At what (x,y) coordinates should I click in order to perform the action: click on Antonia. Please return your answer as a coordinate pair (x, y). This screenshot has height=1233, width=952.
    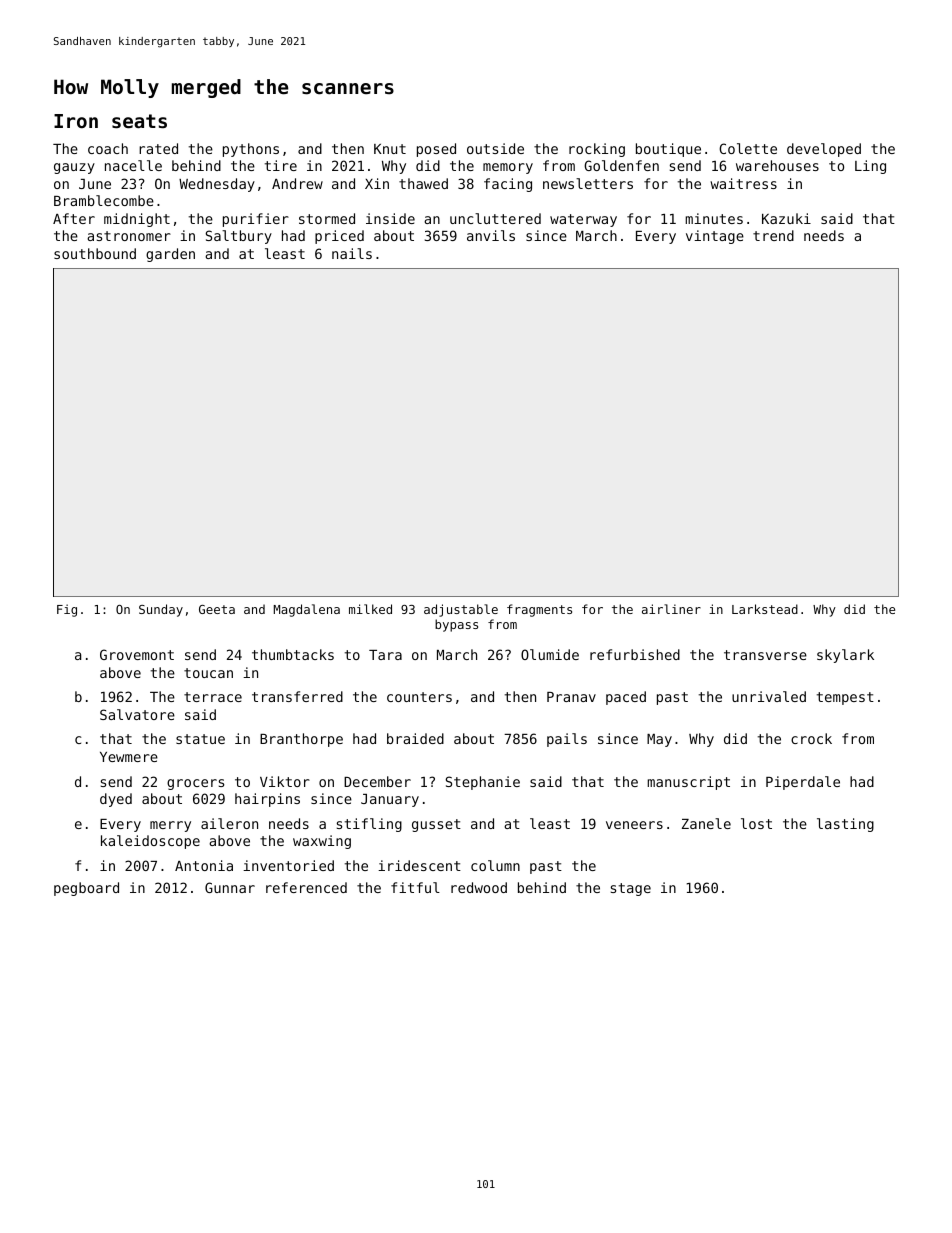
    Looking at the image, I should click on (204, 865).
